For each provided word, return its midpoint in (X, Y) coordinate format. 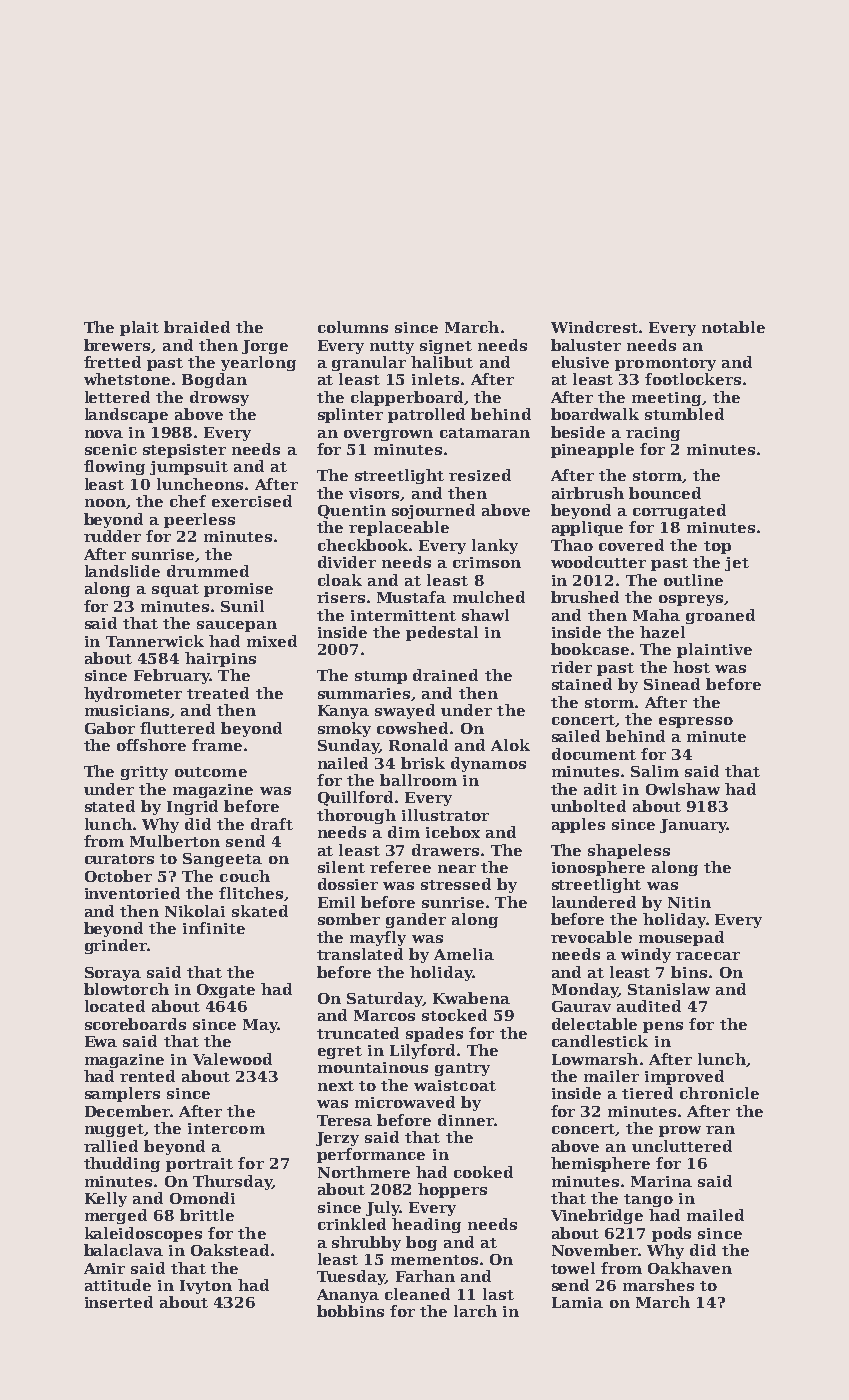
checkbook (363, 545)
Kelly (106, 1199)
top (717, 547)
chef (188, 501)
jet (737, 564)
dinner (466, 1120)
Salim (655, 771)
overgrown (388, 435)
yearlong (258, 363)
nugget (114, 1130)
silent (341, 867)
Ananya (348, 1296)
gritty (144, 773)
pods (671, 1234)
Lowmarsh (595, 1059)
